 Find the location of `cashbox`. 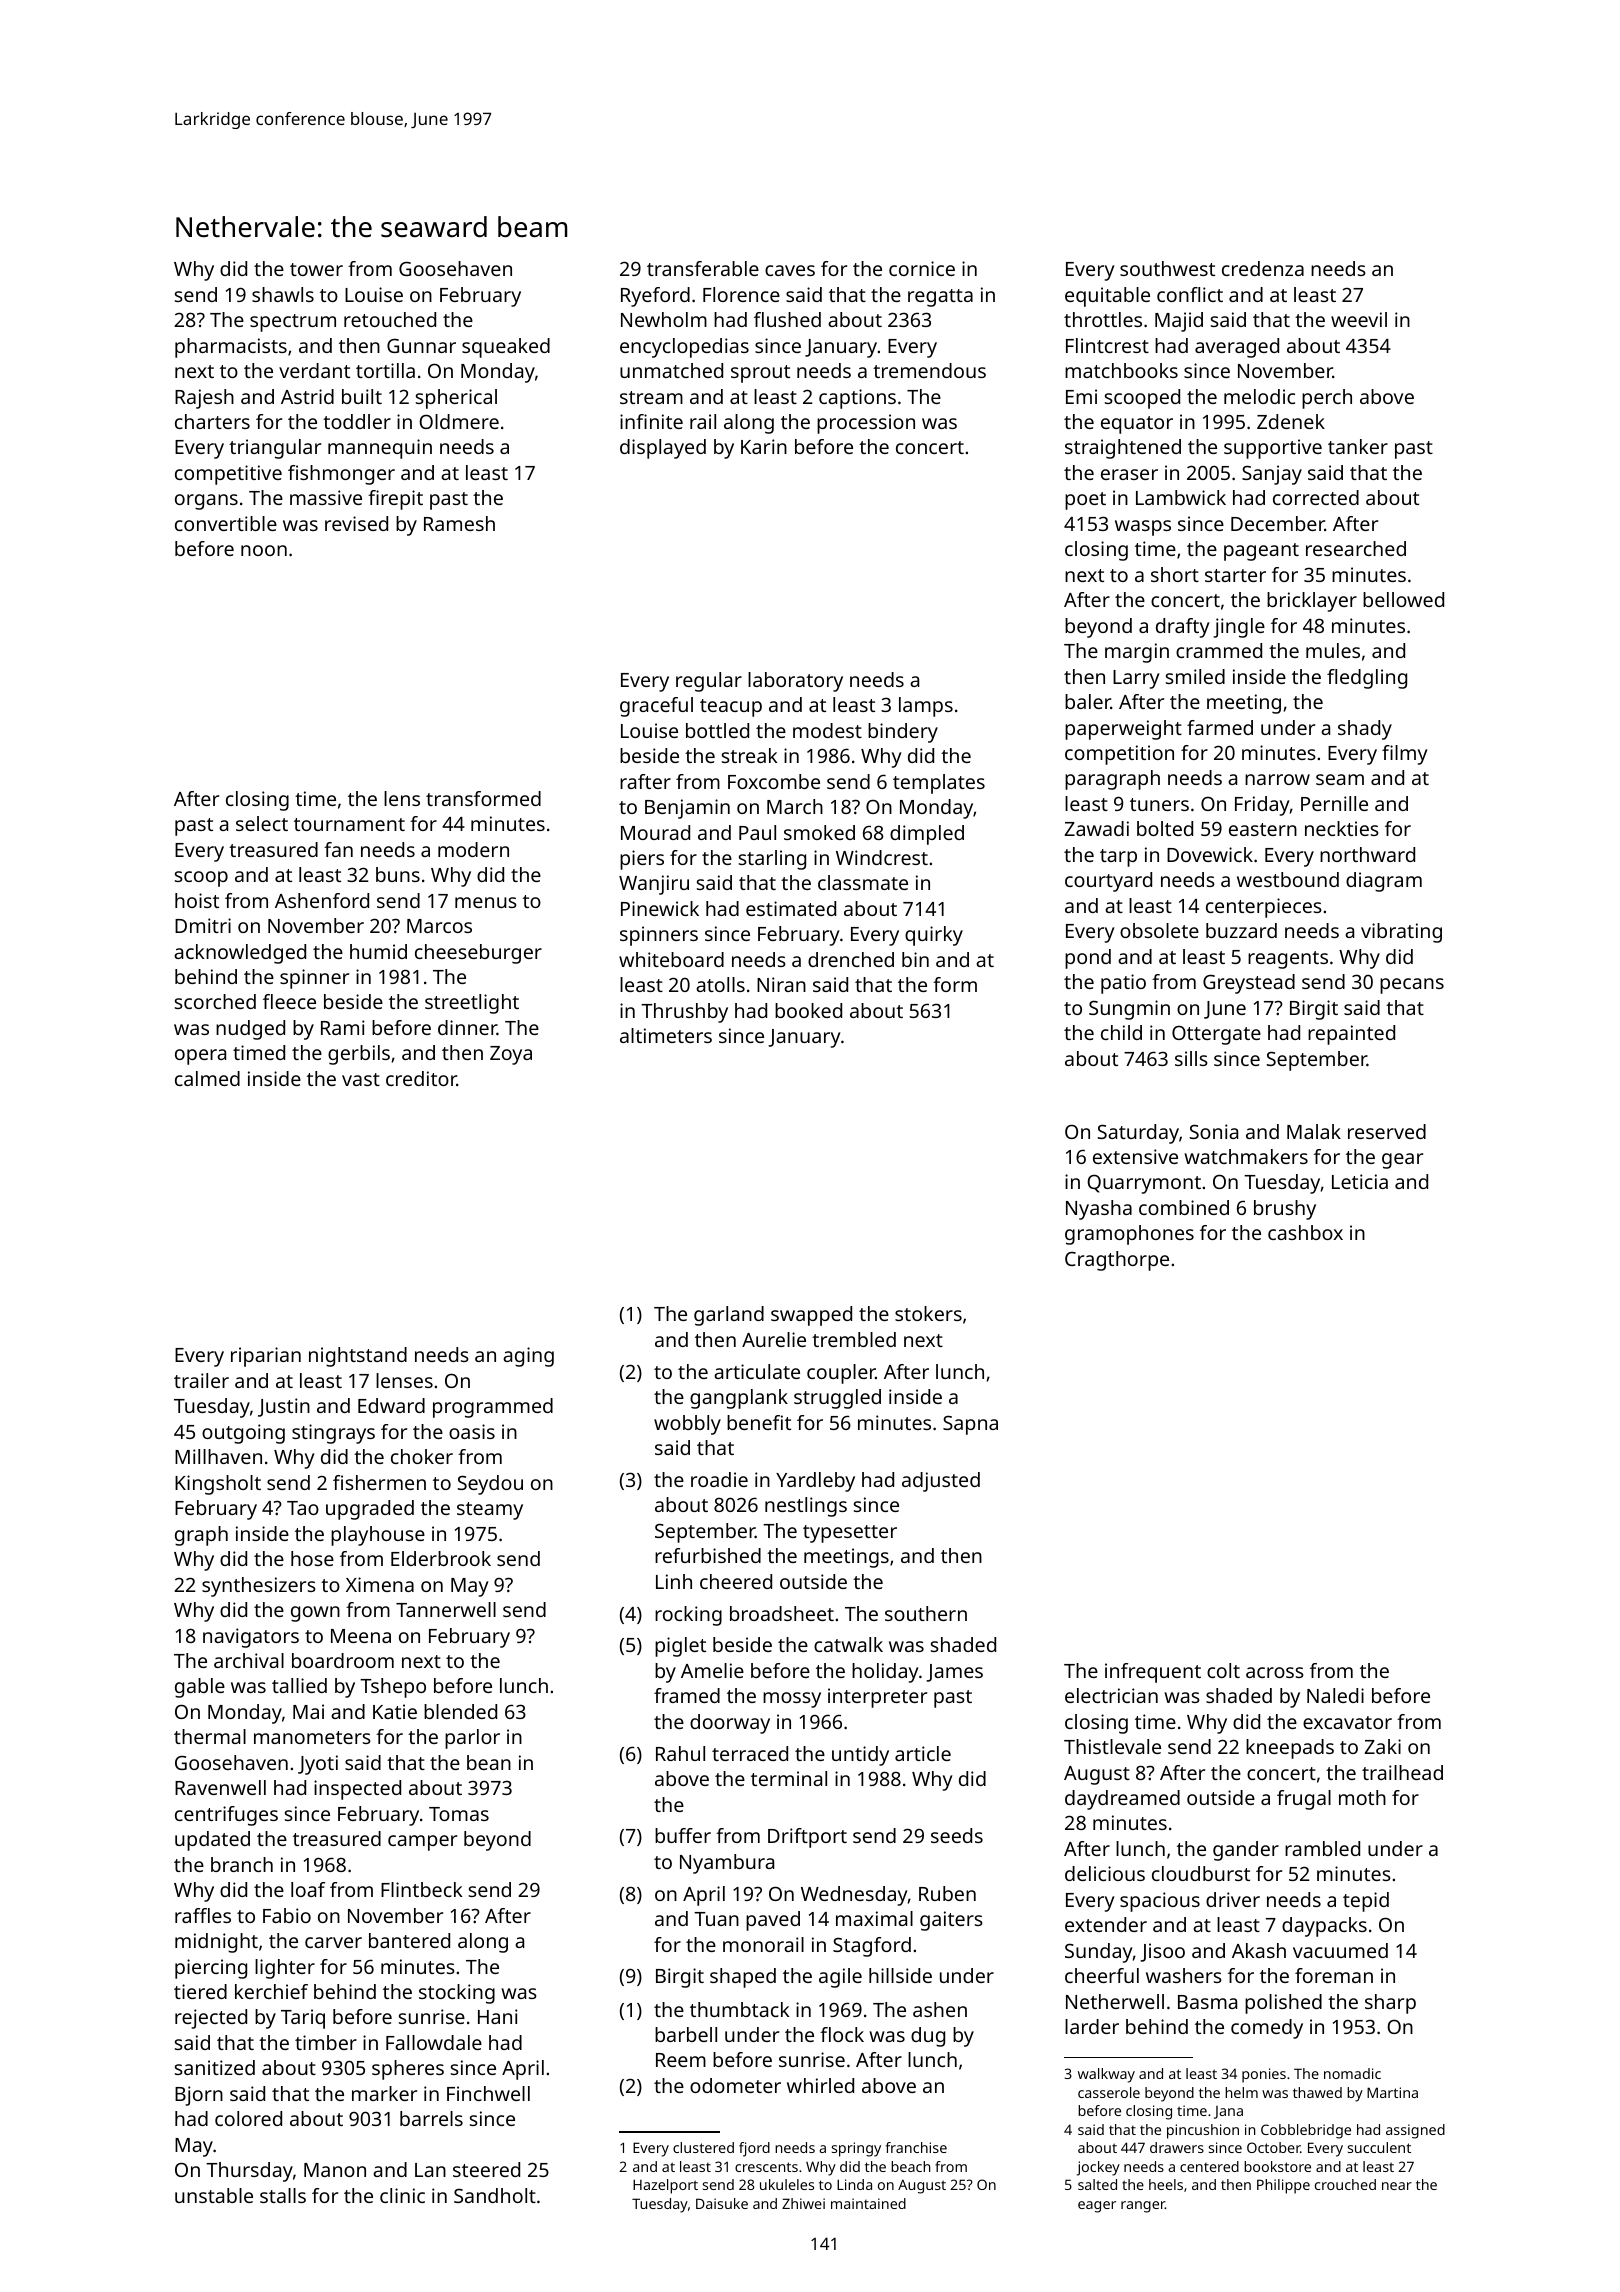

cashbox is located at coordinates (1305, 1232).
